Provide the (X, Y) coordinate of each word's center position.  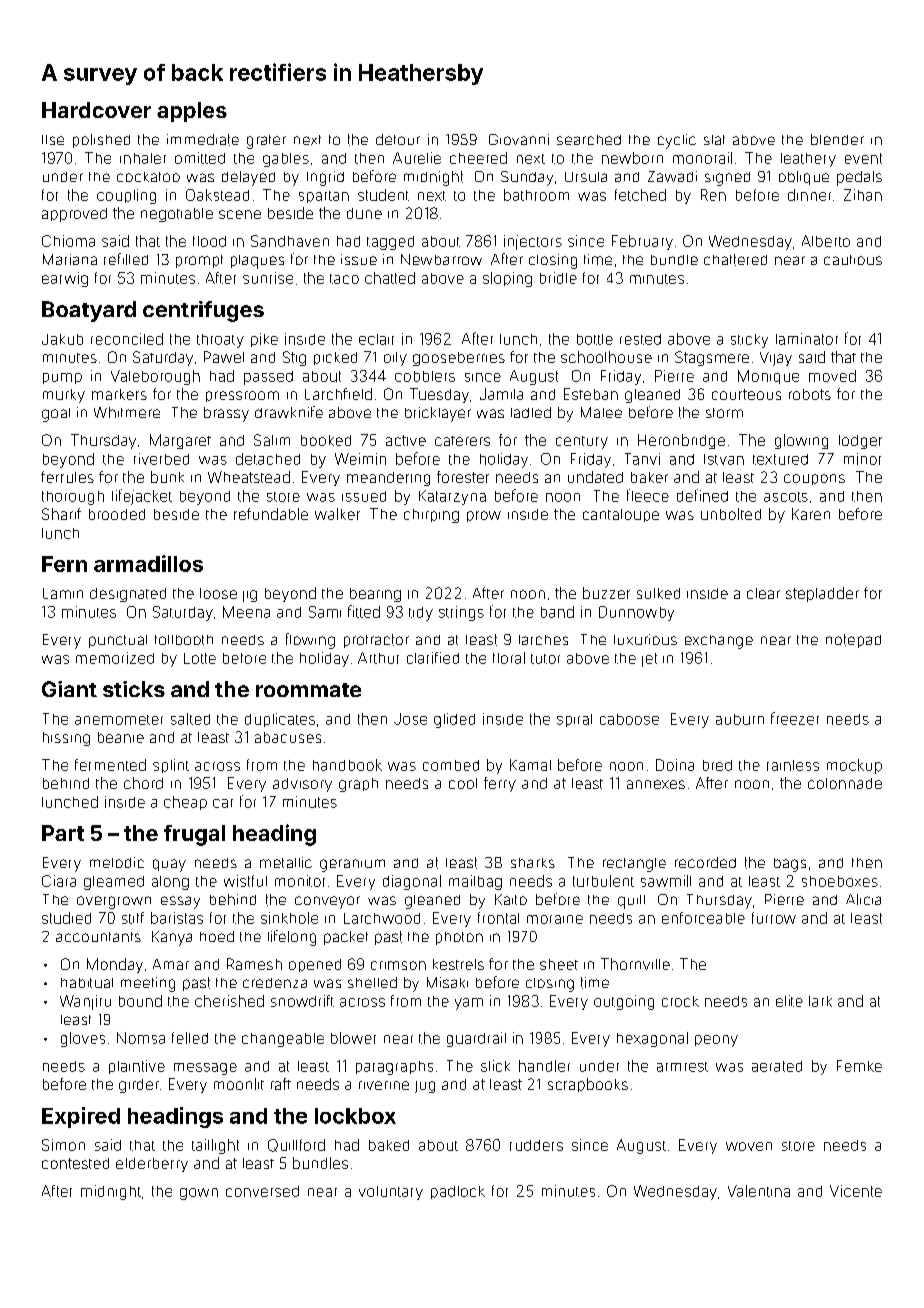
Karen (811, 514)
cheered (478, 158)
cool (463, 783)
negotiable (177, 215)
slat (714, 140)
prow (484, 516)
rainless (793, 765)
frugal (194, 835)
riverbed (161, 459)
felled (190, 1038)
